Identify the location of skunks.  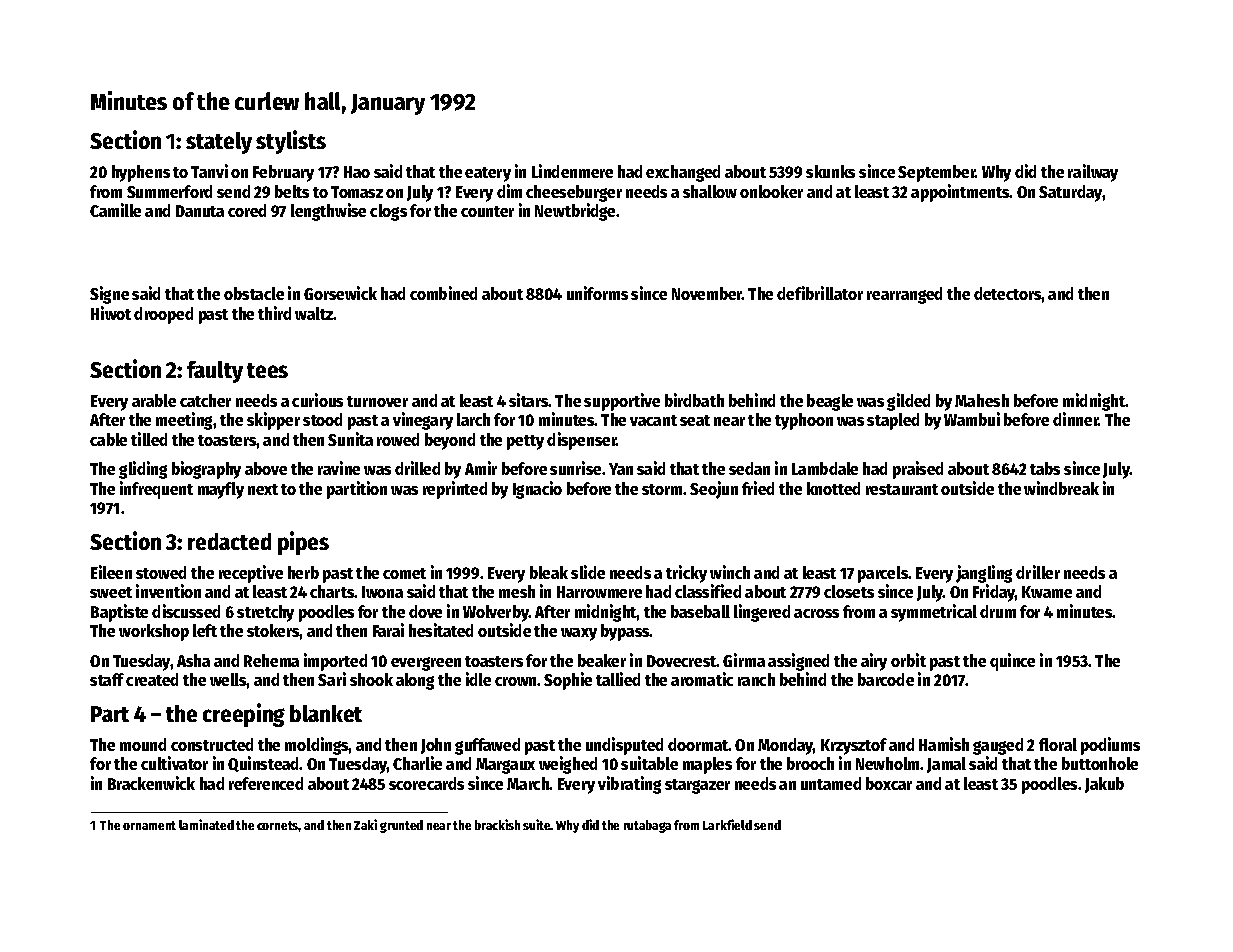
(830, 171).
